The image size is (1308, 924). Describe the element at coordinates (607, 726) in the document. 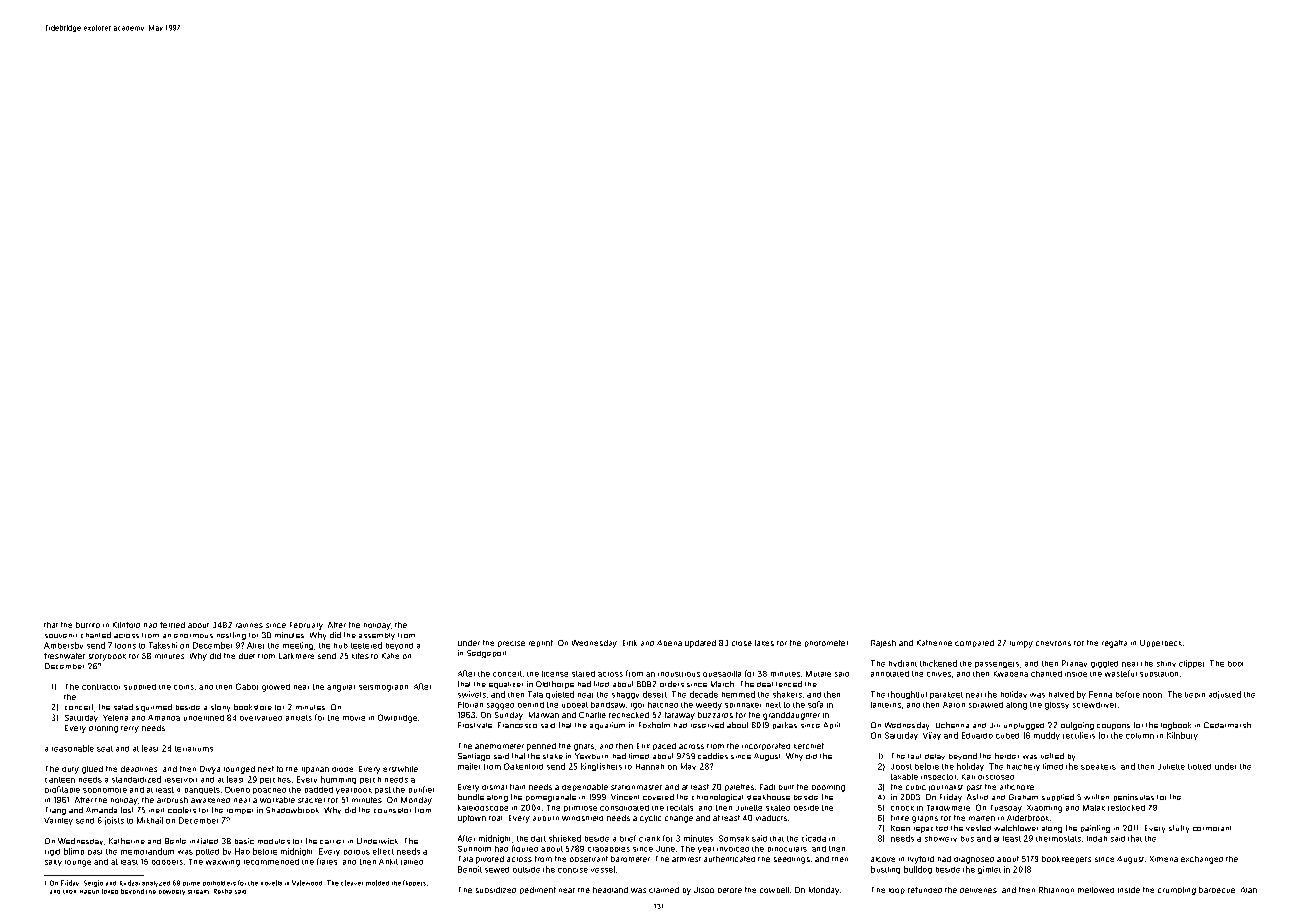

I see `aquarium` at that location.
